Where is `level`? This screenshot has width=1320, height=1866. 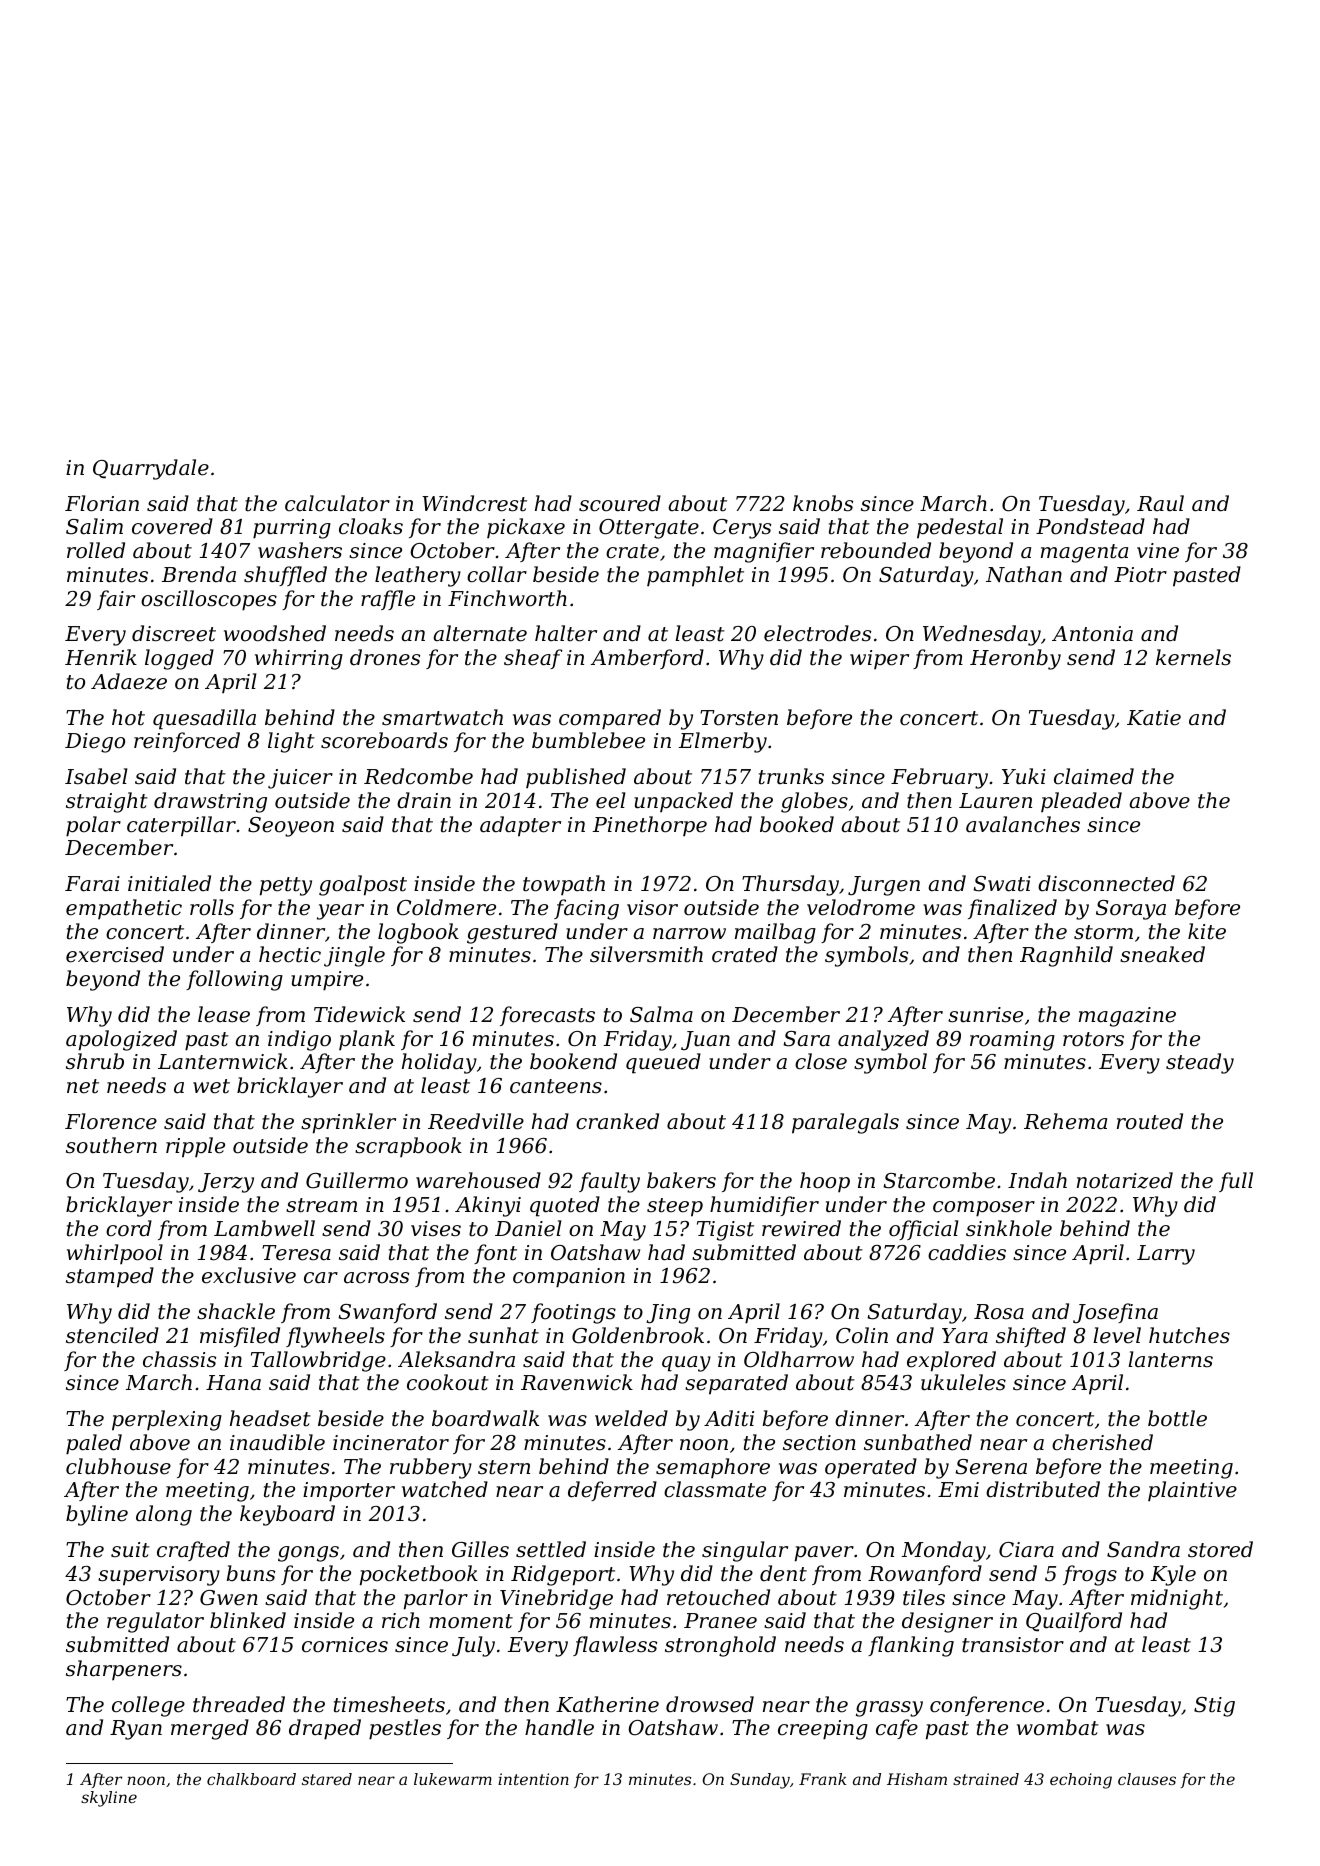 level is located at coordinates (1117, 1335).
